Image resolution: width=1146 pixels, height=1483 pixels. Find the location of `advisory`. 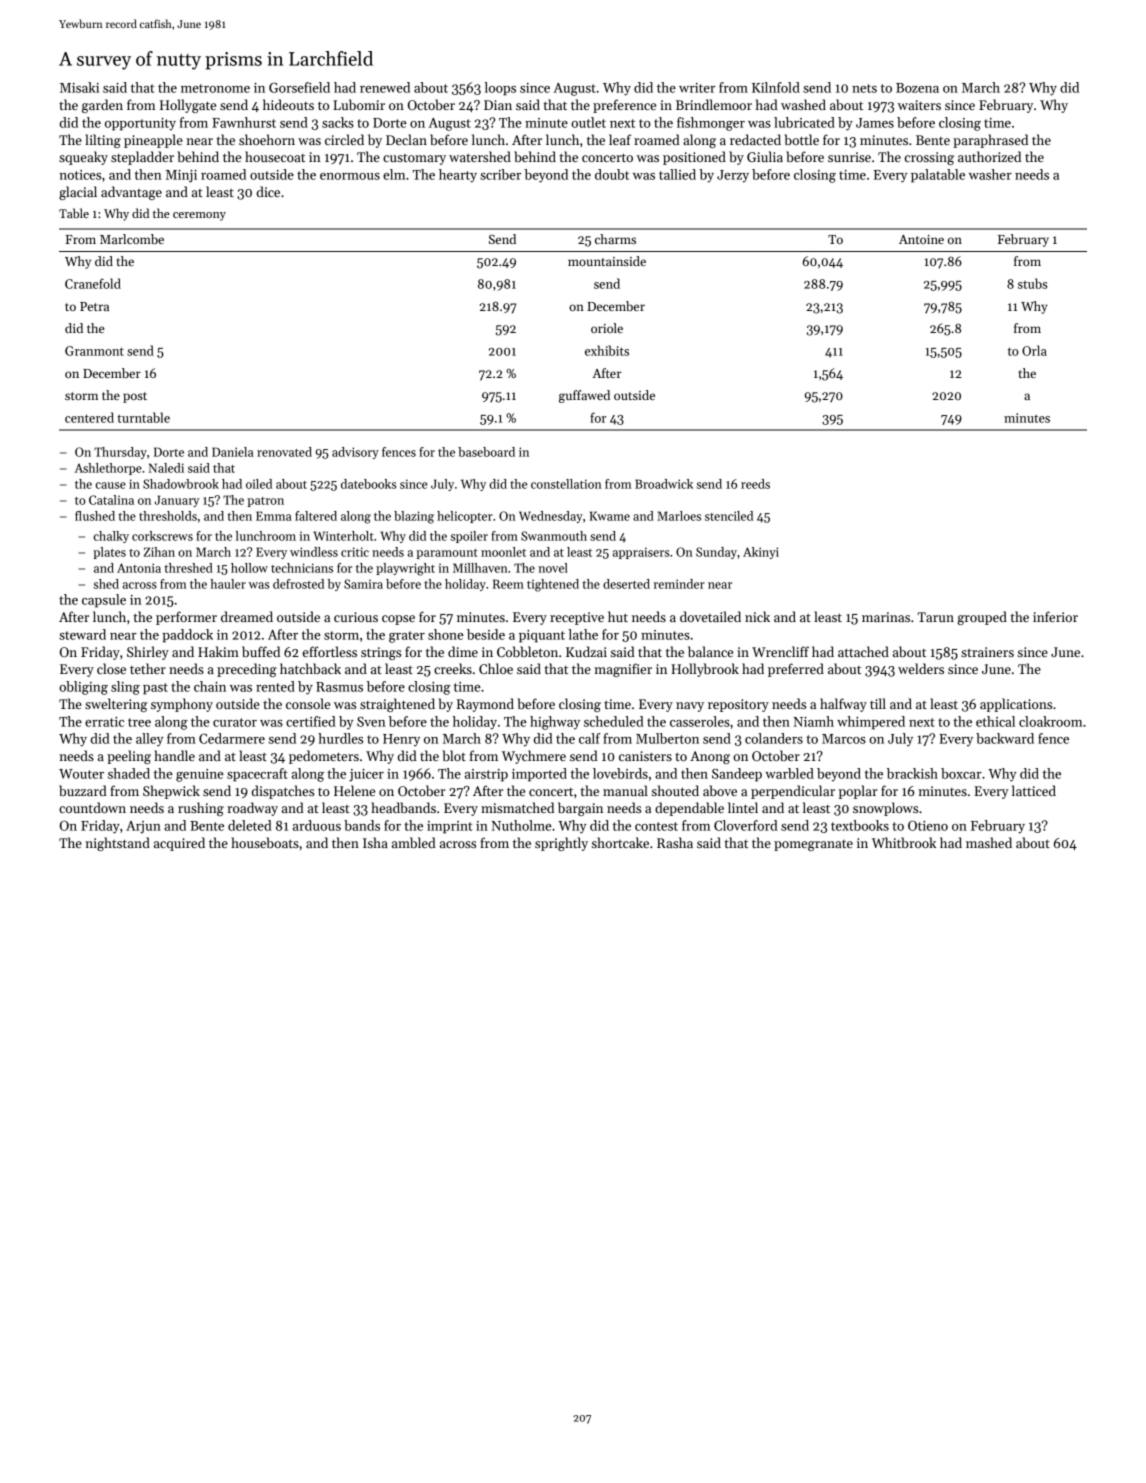

advisory is located at coordinates (355, 453).
